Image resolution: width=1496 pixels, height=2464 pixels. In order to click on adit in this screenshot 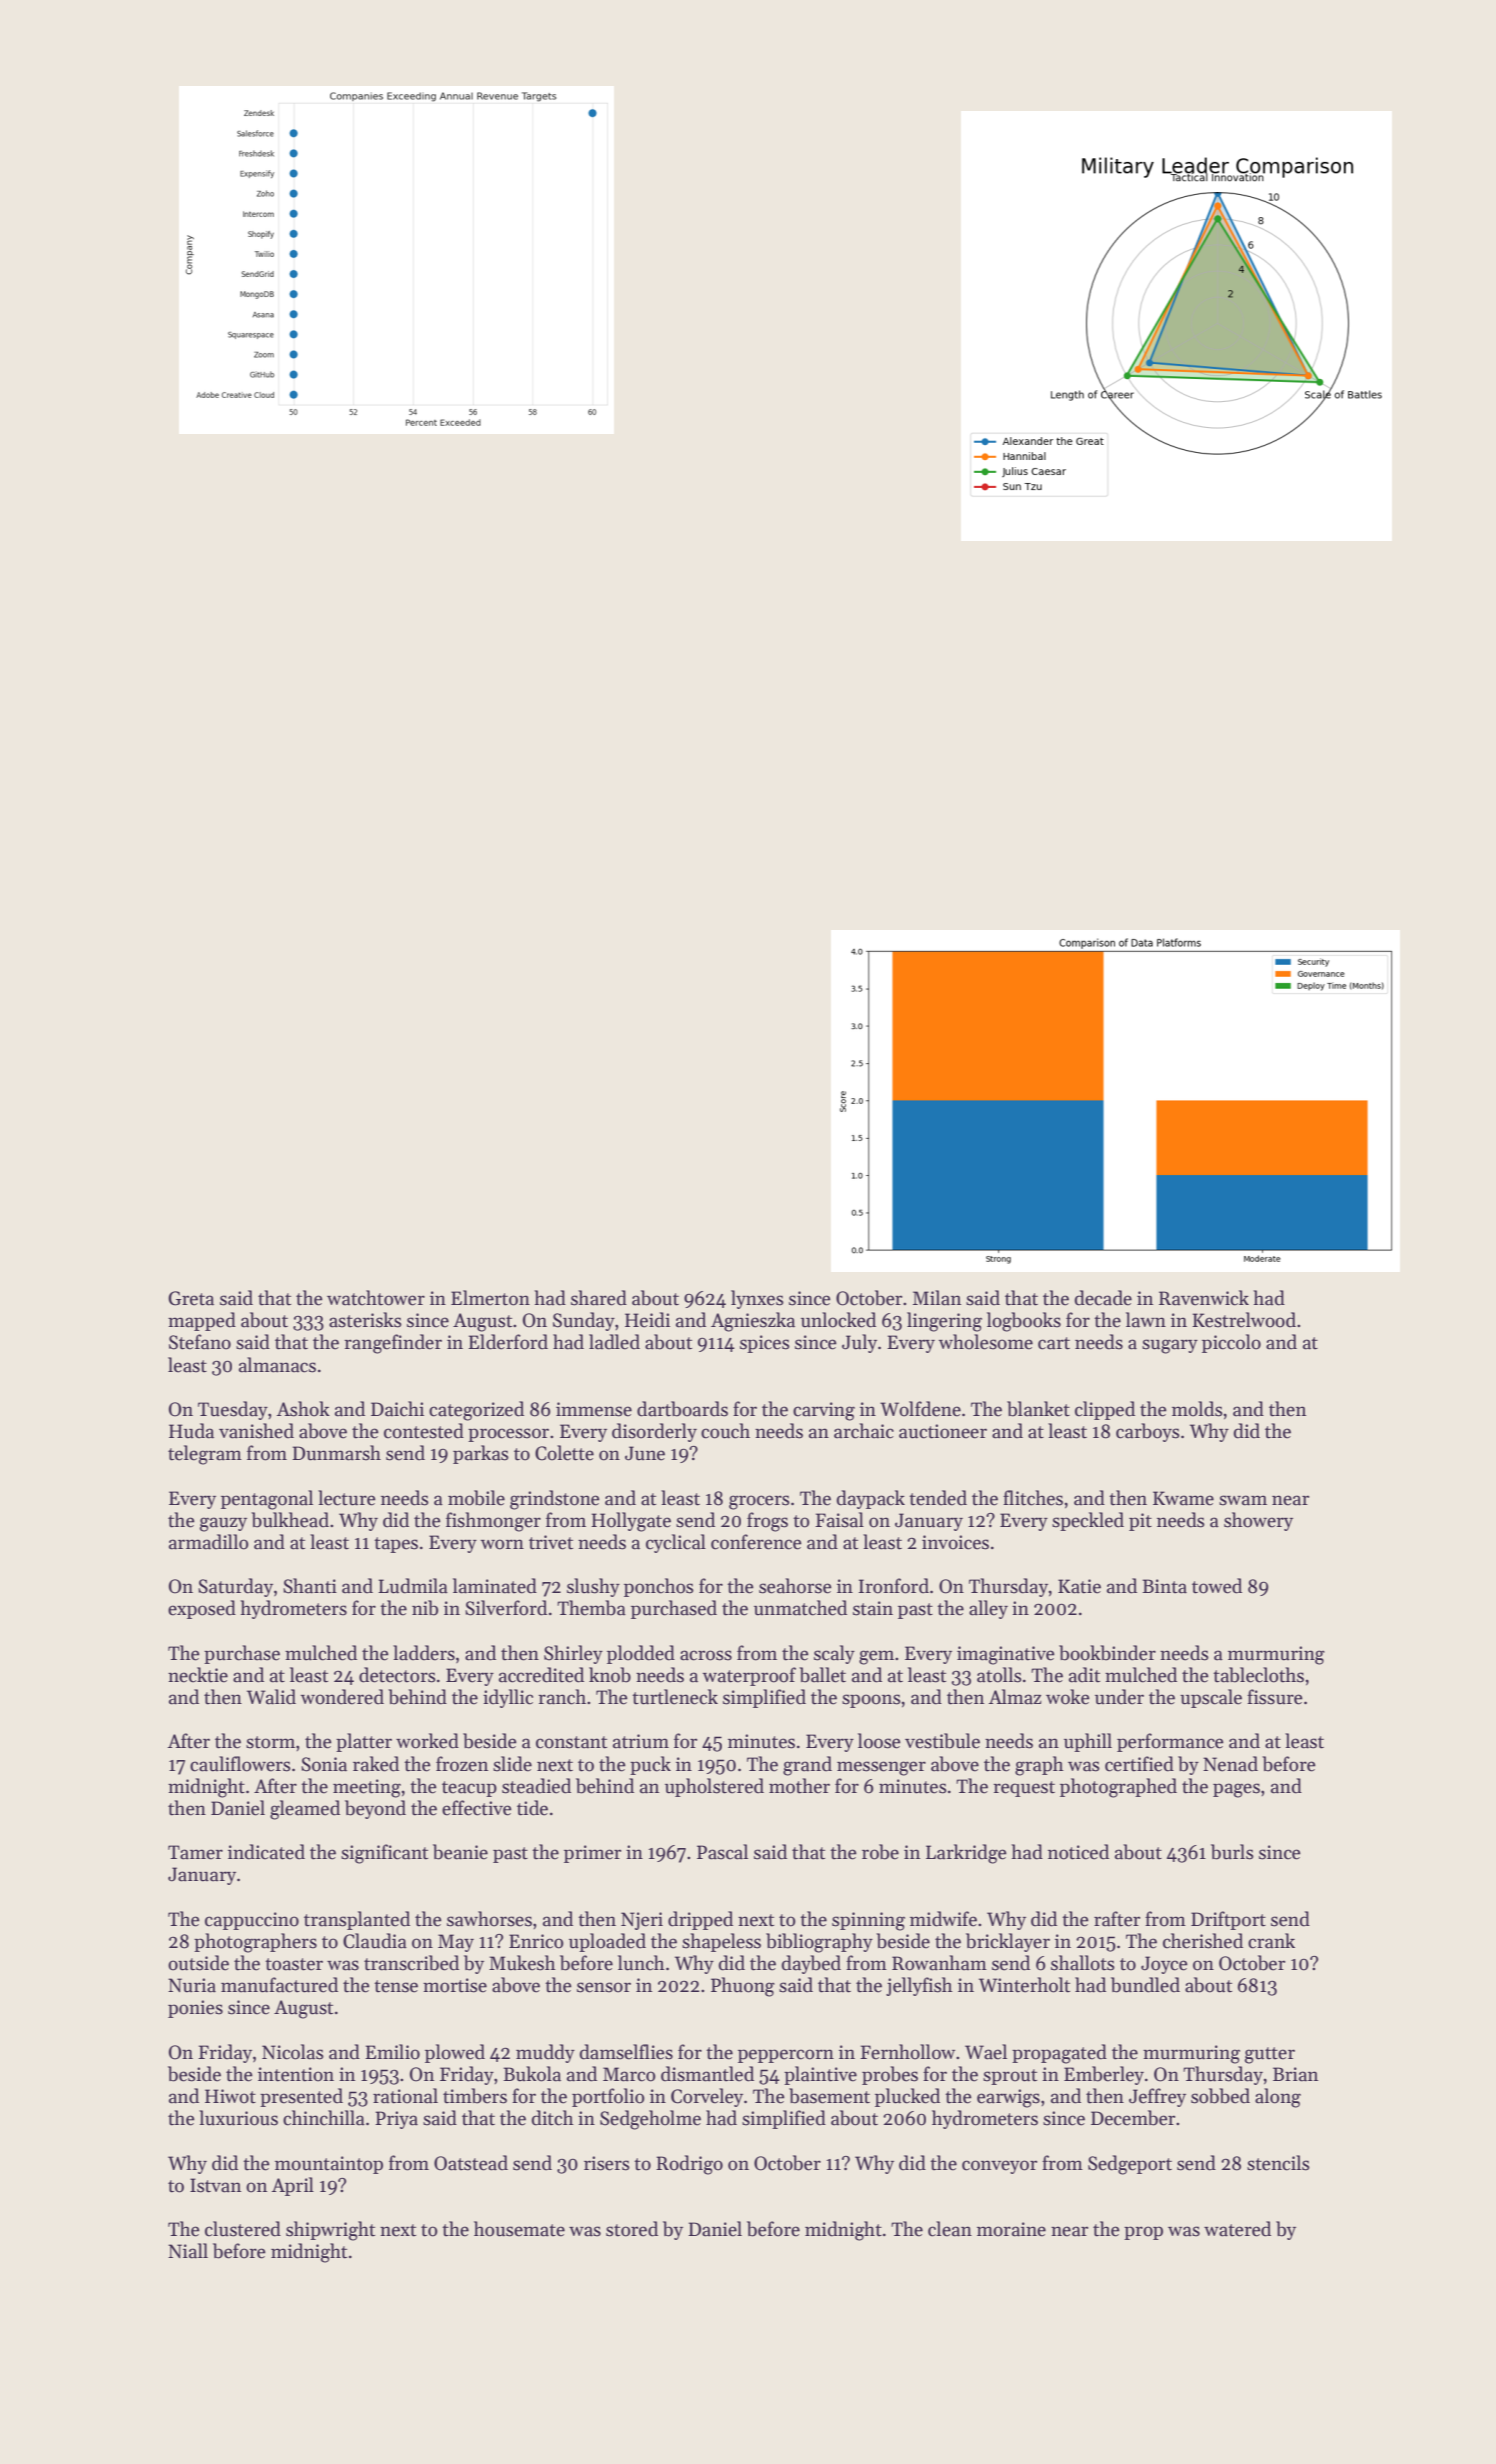, I will do `click(1084, 1675)`.
